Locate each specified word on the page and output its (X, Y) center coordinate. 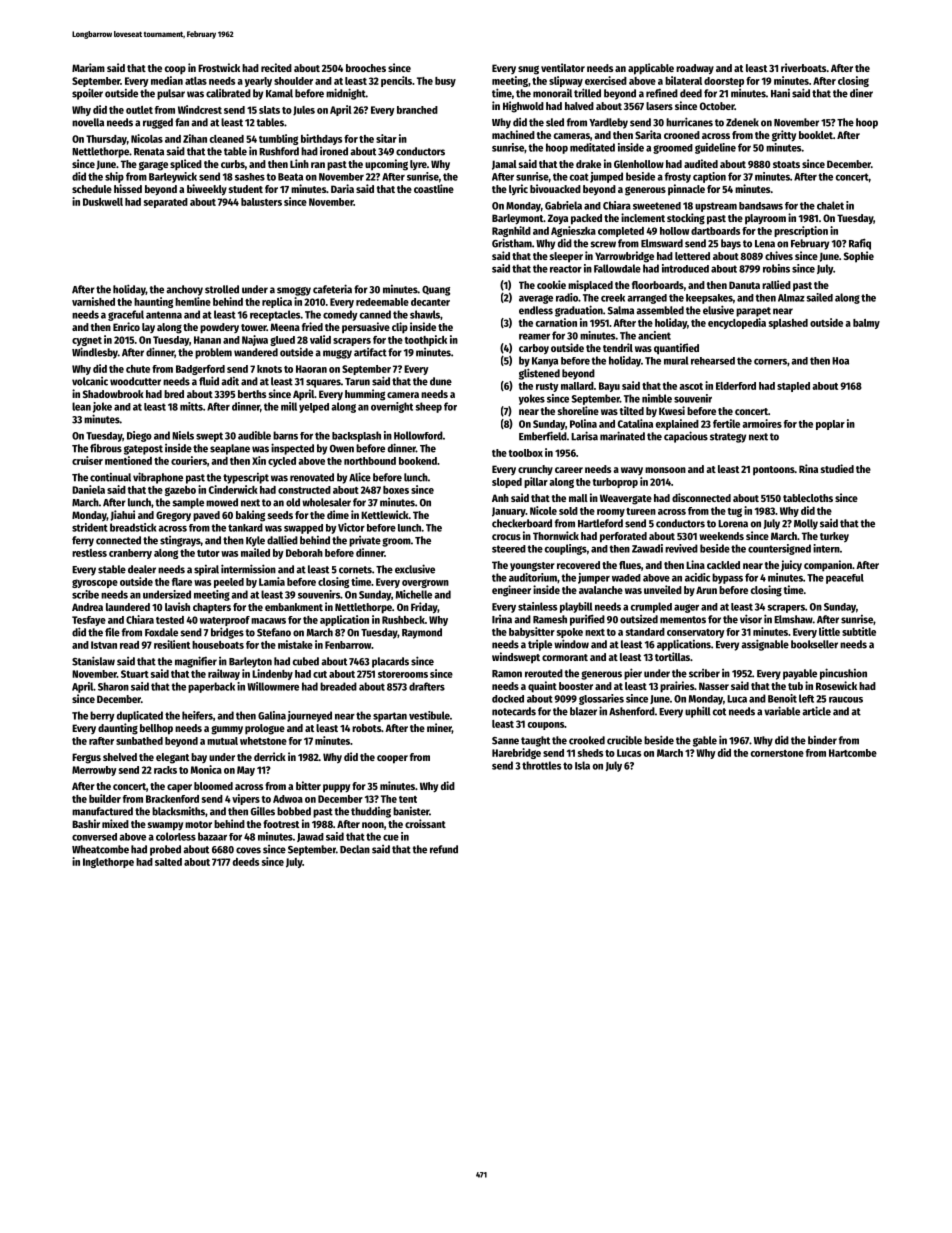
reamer (534, 336)
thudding (371, 812)
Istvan (104, 645)
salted (168, 862)
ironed (334, 151)
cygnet (87, 341)
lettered (692, 256)
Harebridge (516, 753)
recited (276, 67)
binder (822, 740)
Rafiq (860, 244)
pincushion (843, 674)
